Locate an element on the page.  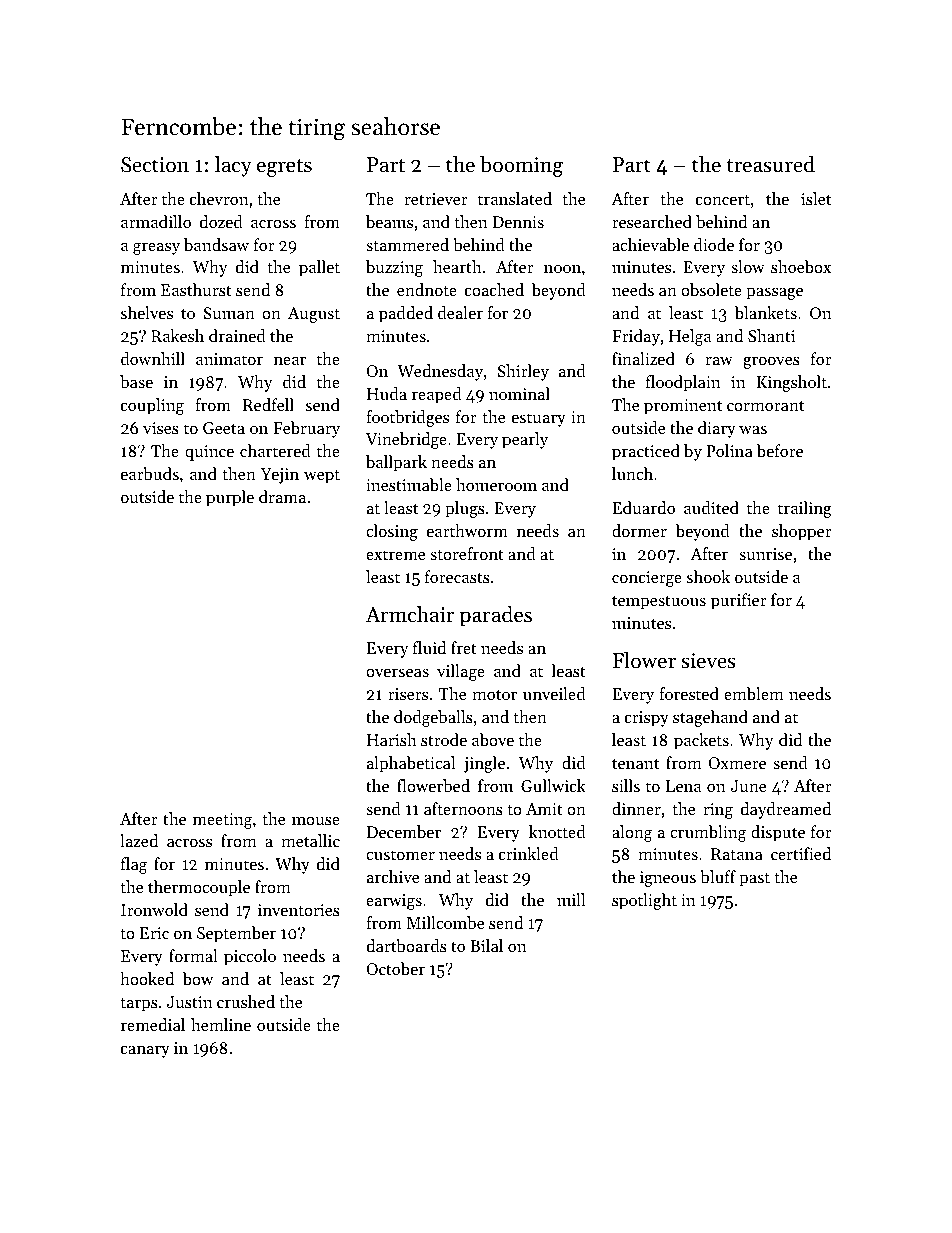
along is located at coordinates (632, 833).
